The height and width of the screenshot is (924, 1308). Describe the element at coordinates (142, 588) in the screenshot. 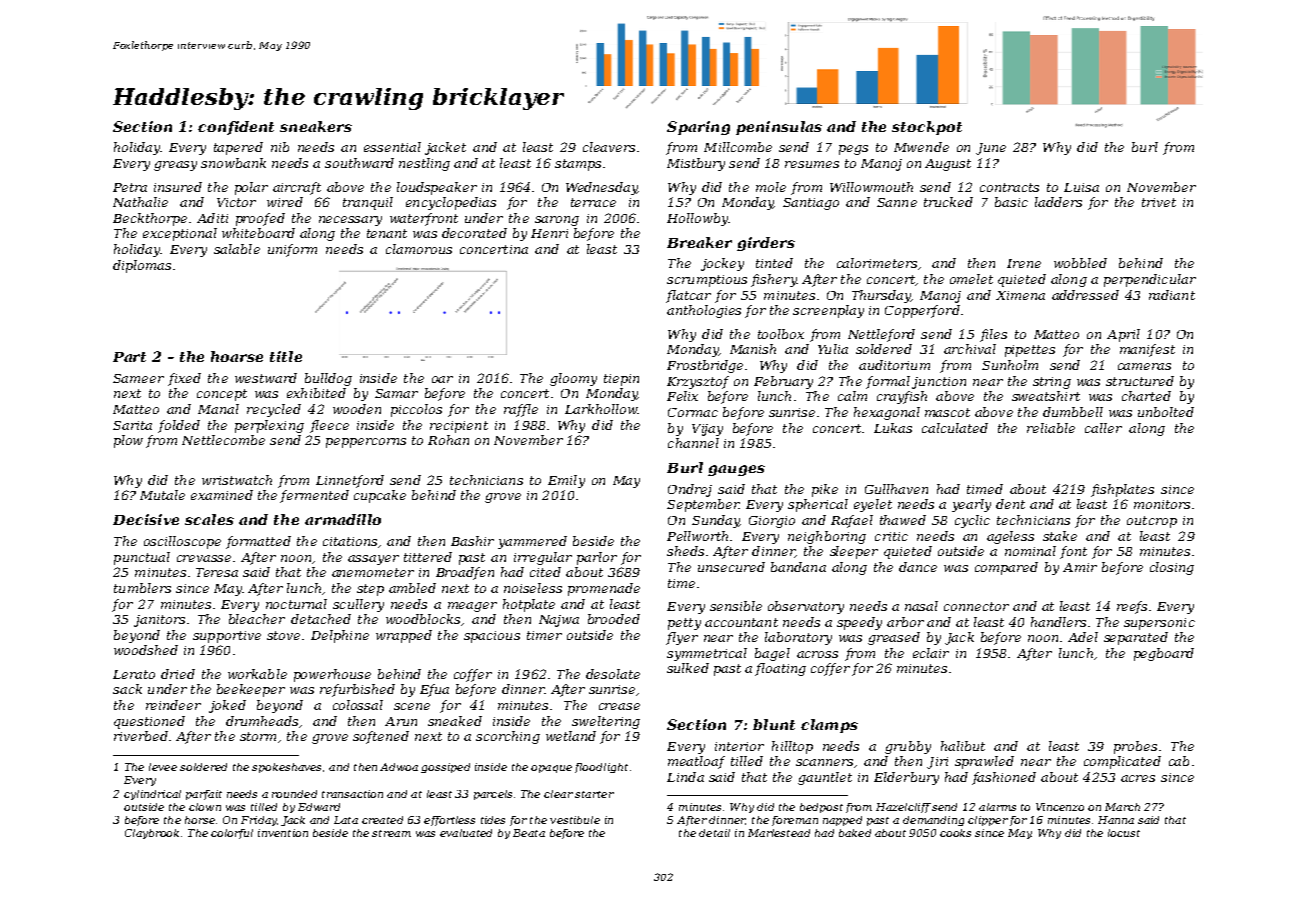

I see `tumblers` at that location.
